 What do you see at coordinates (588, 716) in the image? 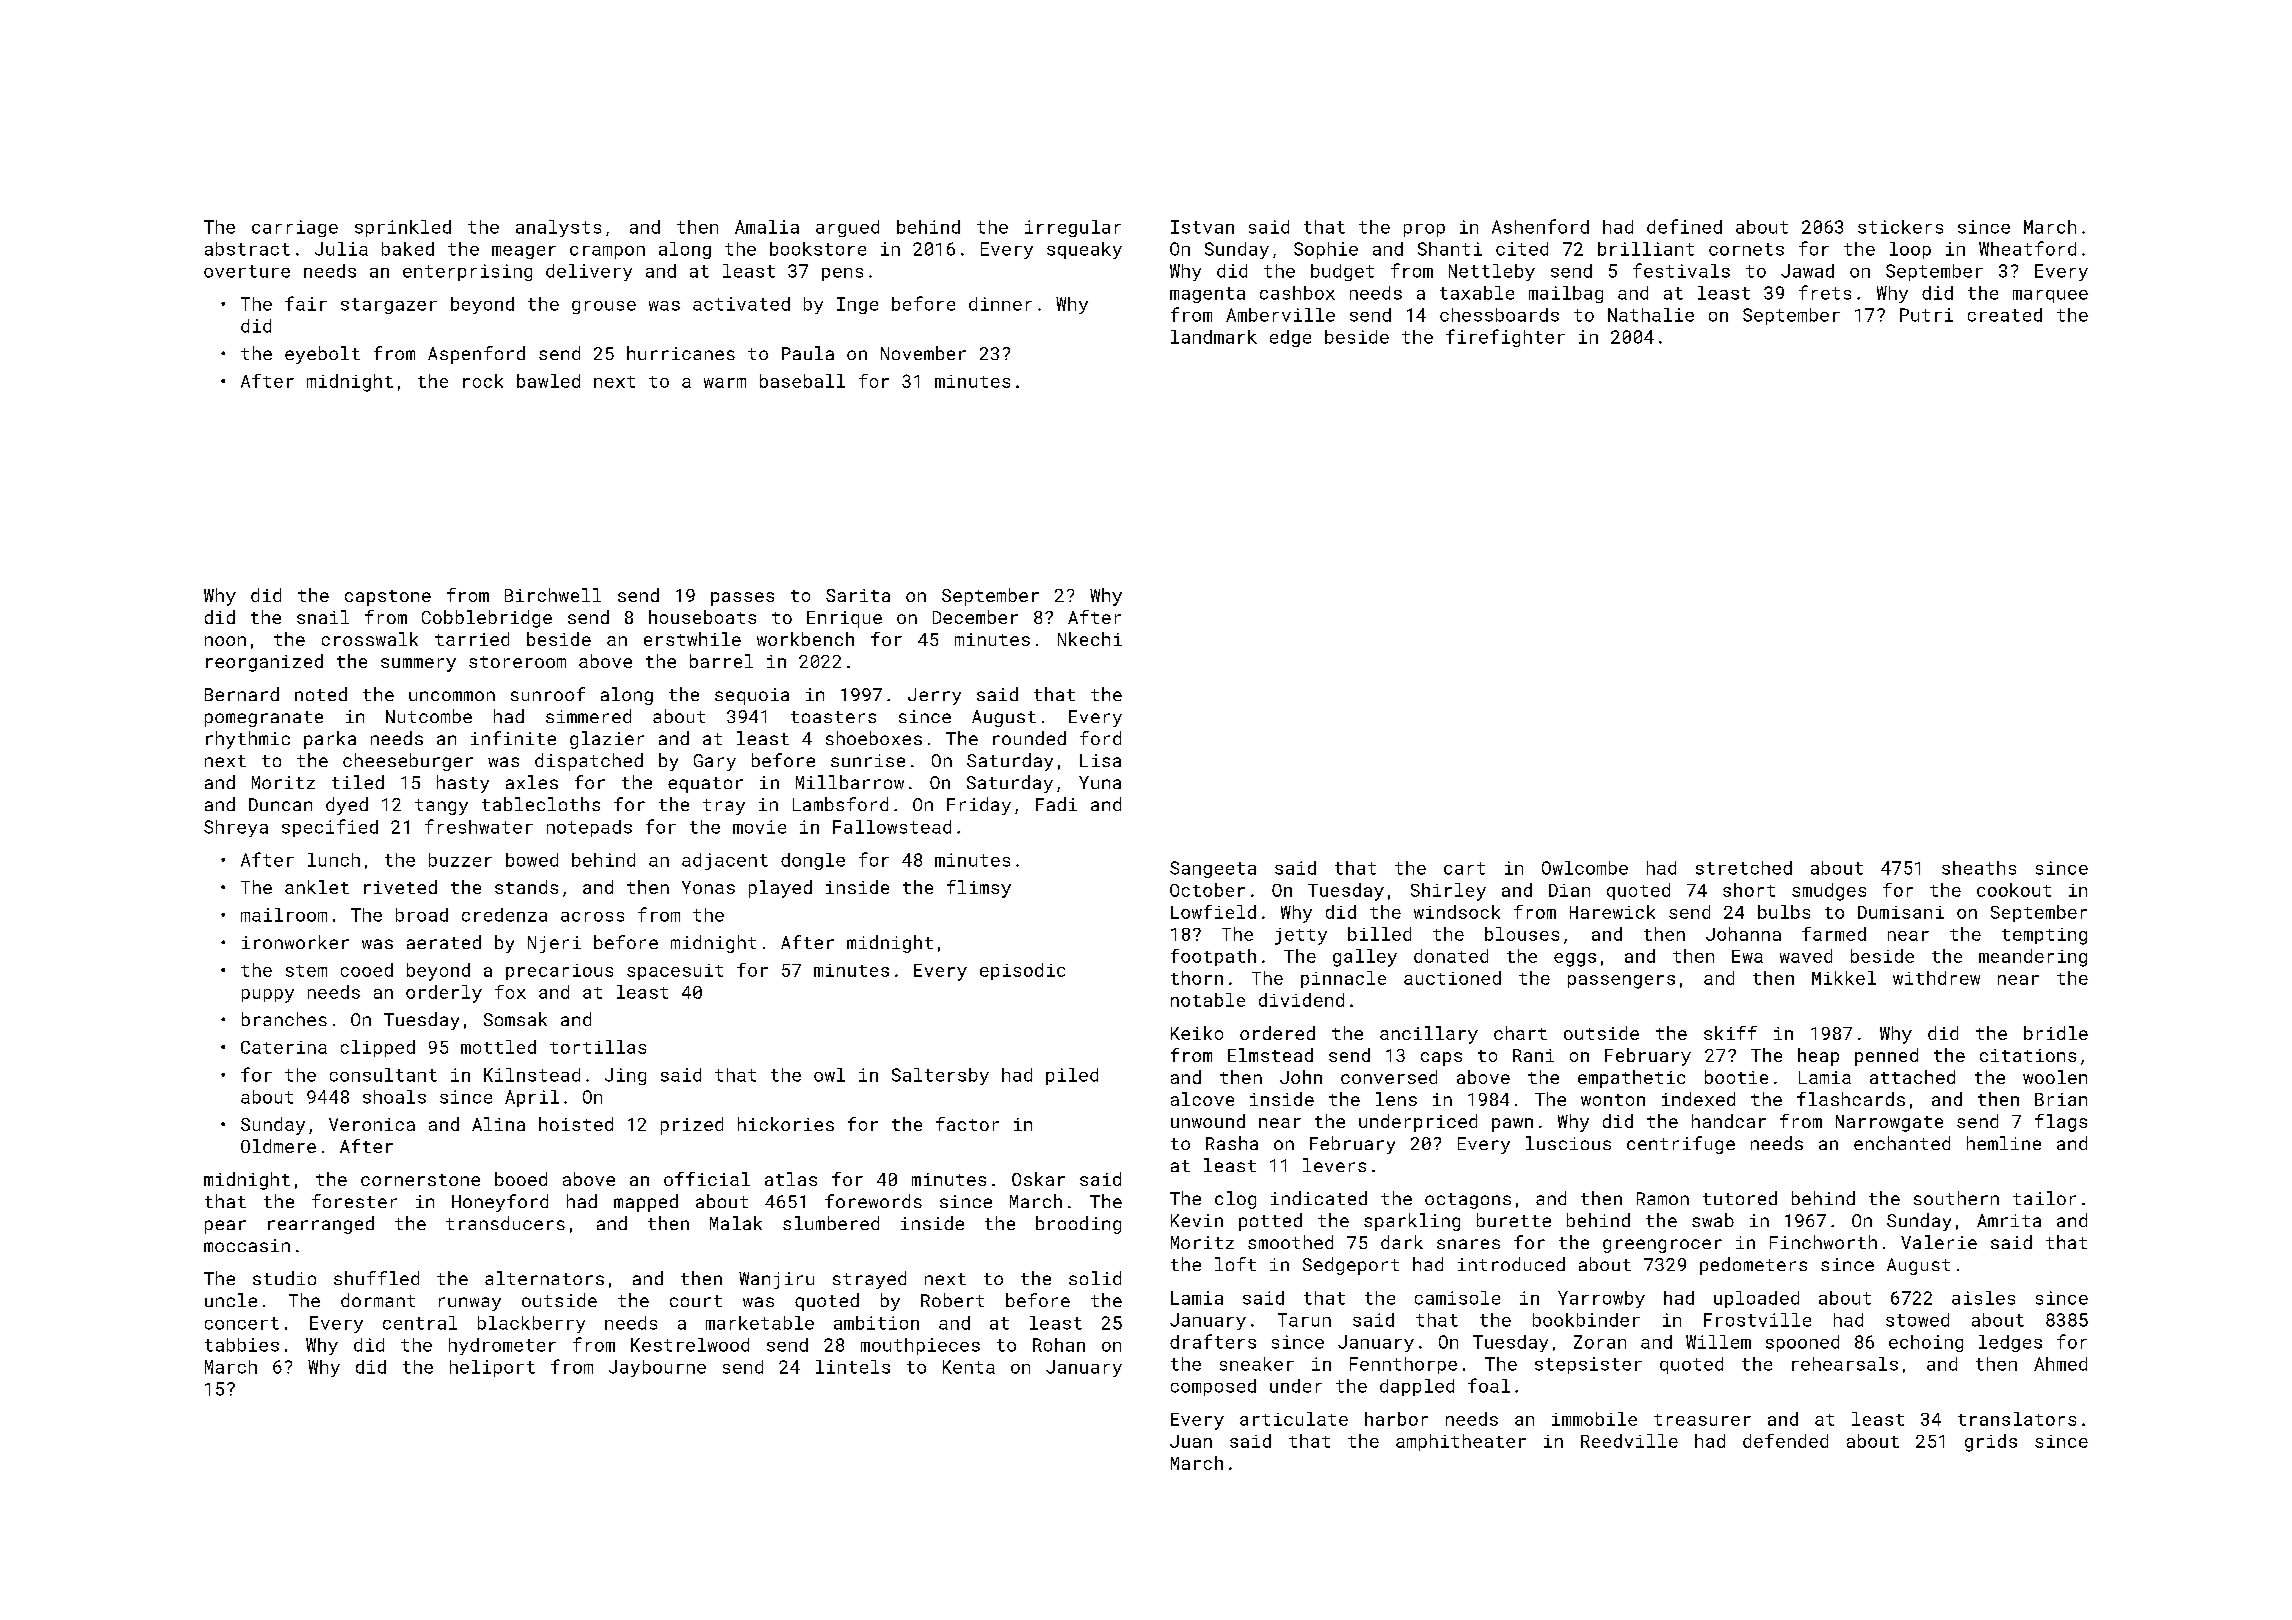
I see `simmered` at bounding box center [588, 716].
